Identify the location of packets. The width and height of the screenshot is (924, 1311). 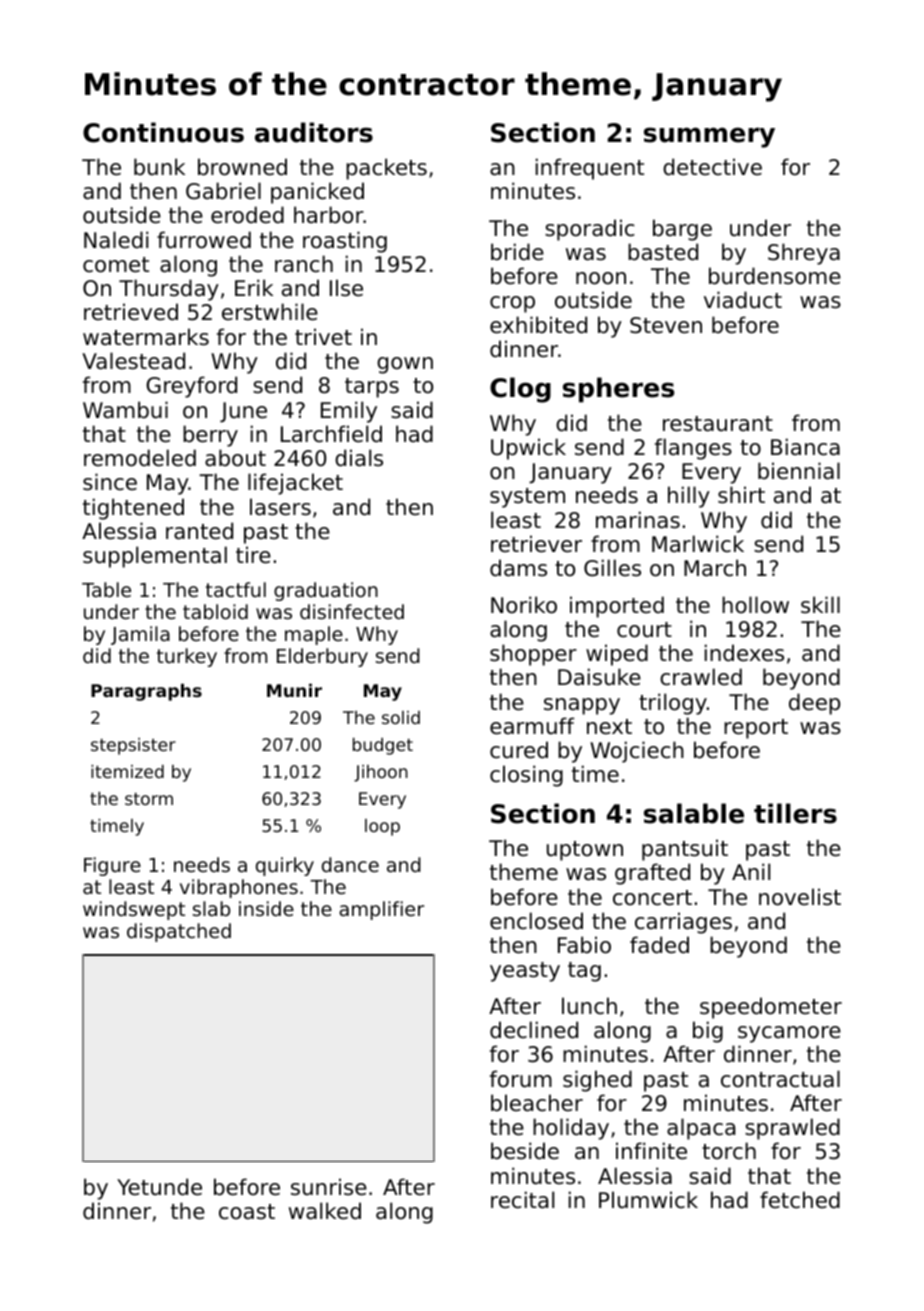
(386, 169).
